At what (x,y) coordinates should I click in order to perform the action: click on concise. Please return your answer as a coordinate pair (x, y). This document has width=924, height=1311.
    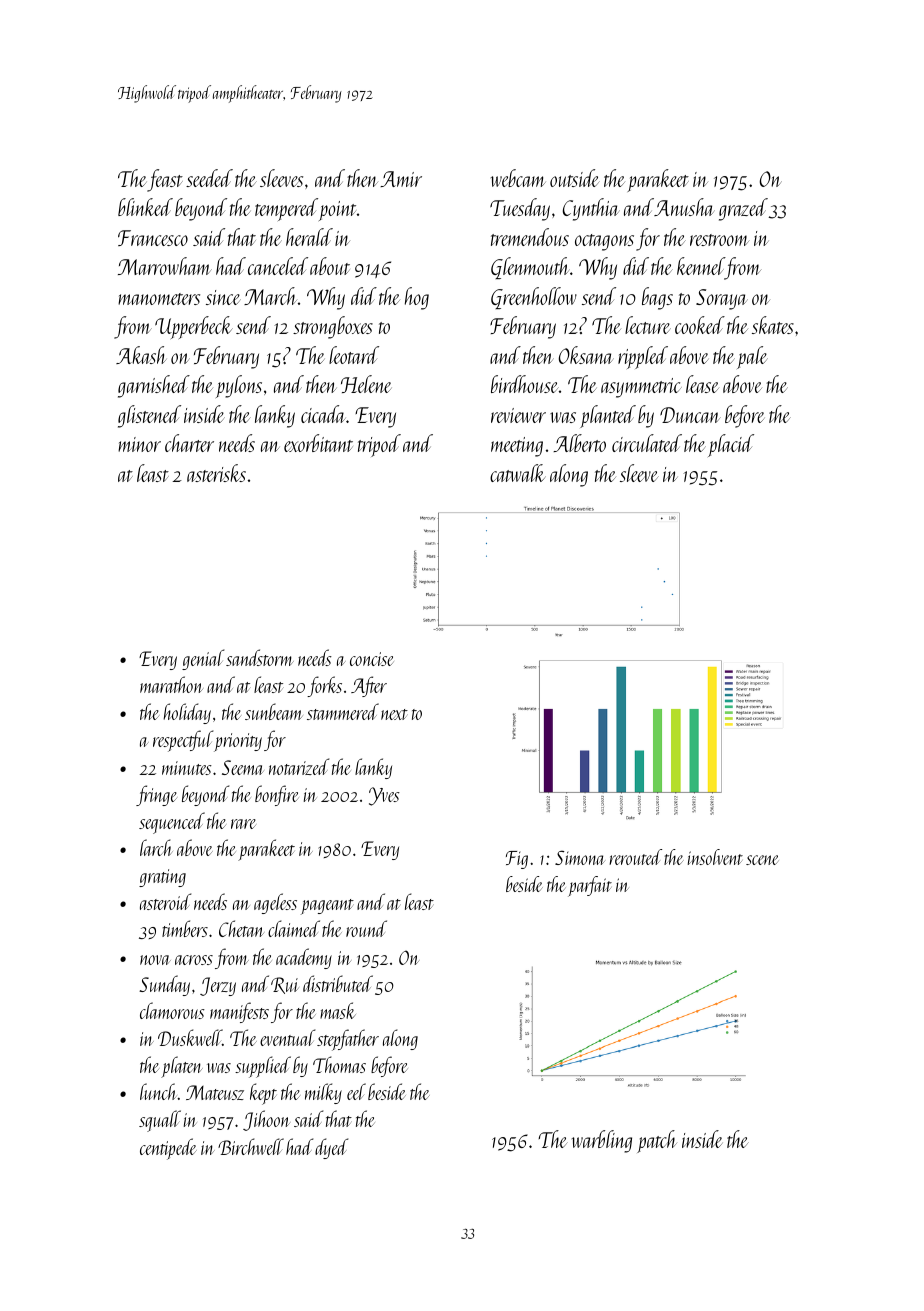
    Looking at the image, I should click on (371, 659).
